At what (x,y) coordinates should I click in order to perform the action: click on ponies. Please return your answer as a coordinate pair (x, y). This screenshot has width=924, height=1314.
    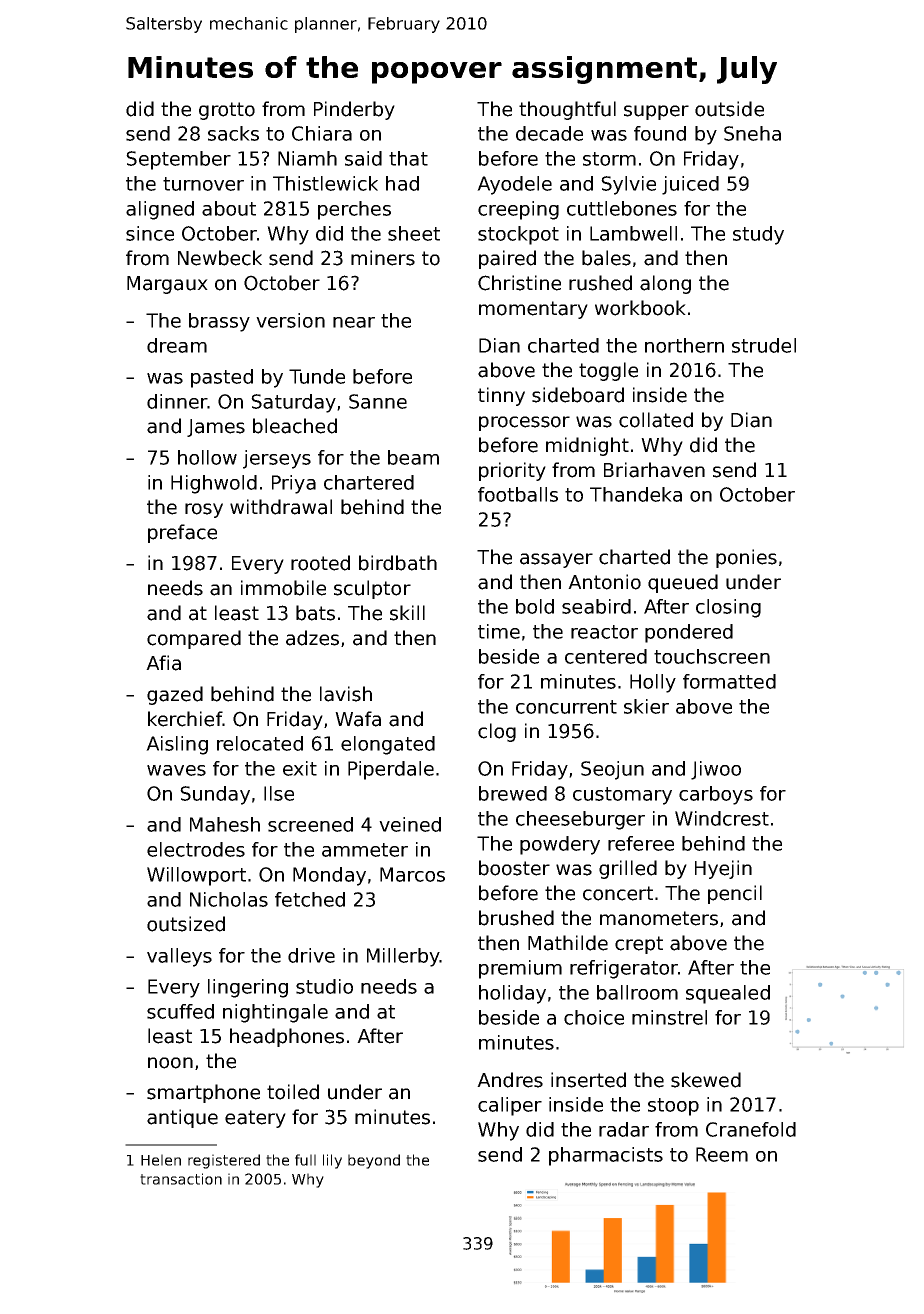
    Looking at the image, I should click on (746, 558).
